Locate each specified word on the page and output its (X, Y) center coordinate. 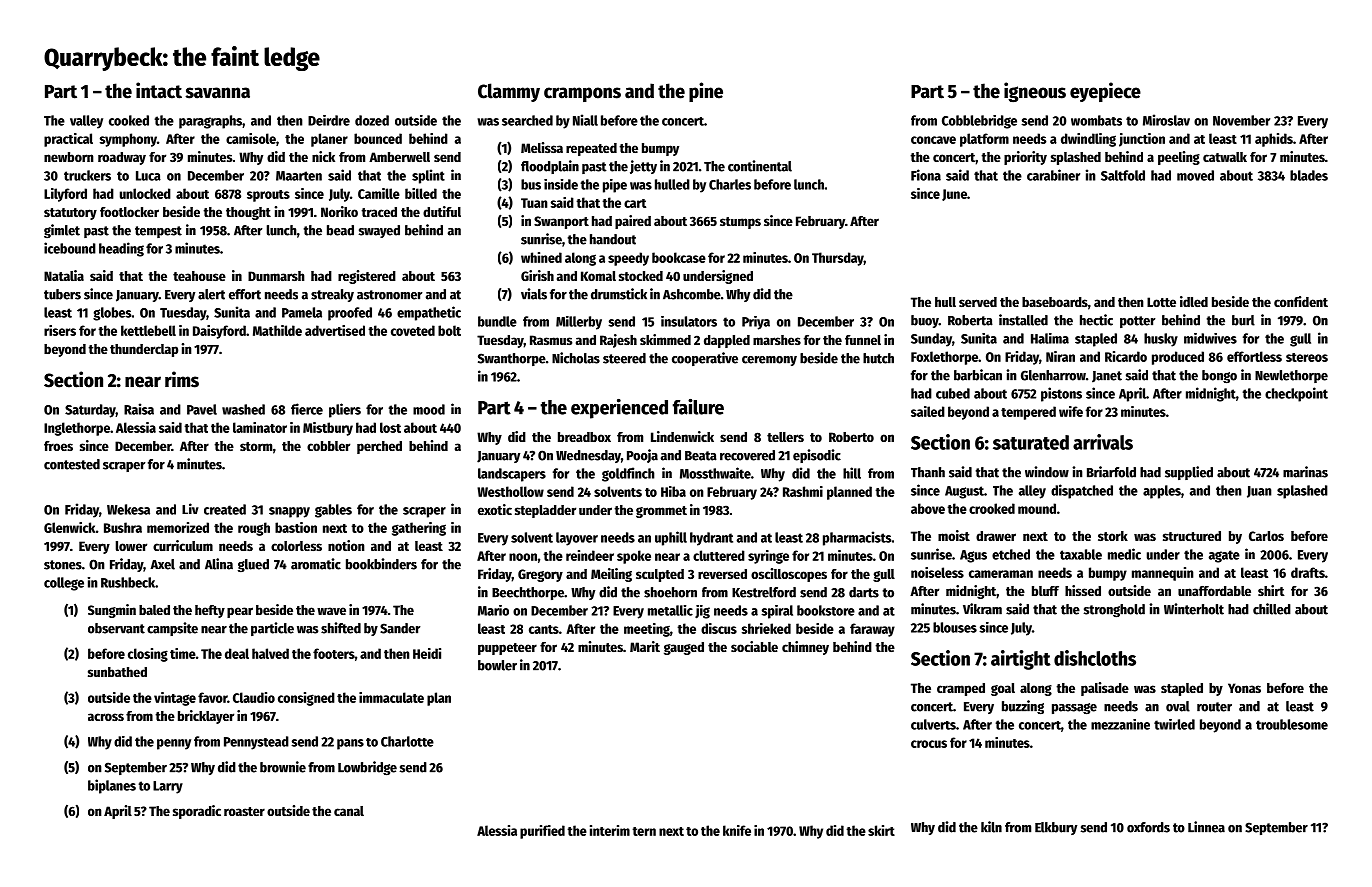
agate (1224, 556)
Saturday (90, 411)
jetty (643, 167)
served (978, 302)
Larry (168, 787)
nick (323, 156)
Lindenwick (682, 436)
